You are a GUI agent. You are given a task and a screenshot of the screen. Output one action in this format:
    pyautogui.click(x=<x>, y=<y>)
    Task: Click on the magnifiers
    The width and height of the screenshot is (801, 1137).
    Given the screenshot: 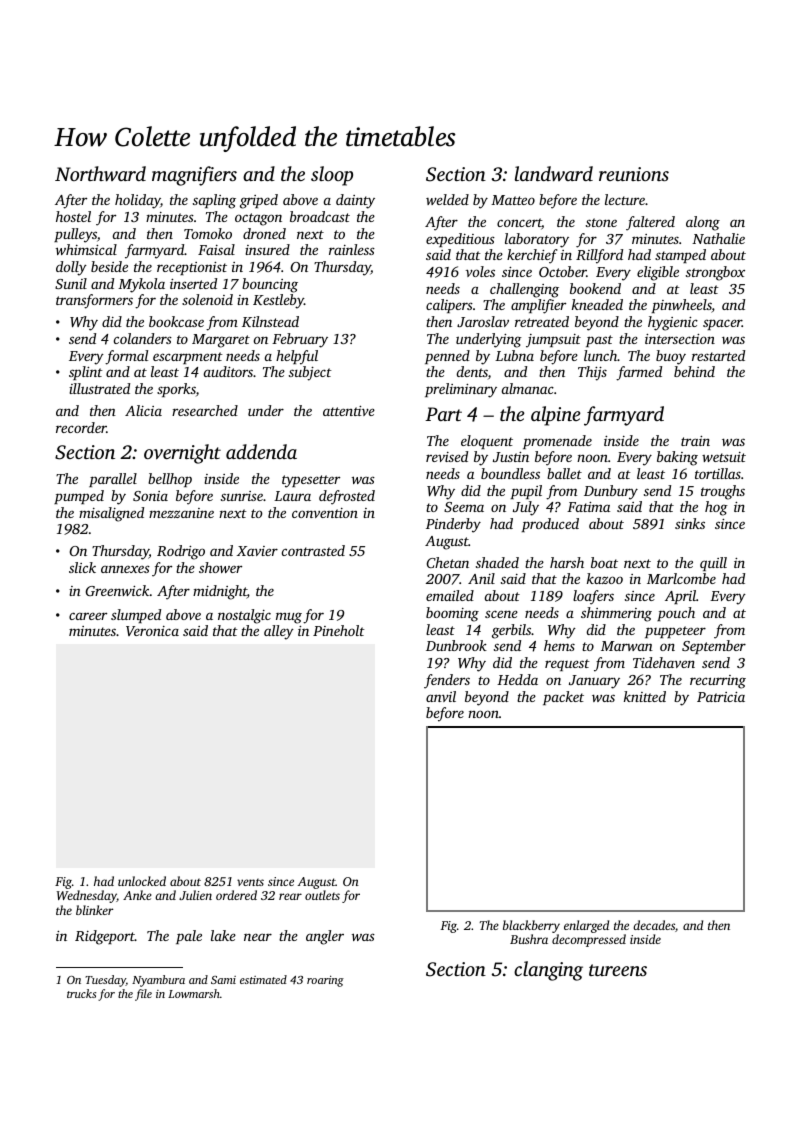 What is the action you would take?
    pyautogui.click(x=194, y=176)
